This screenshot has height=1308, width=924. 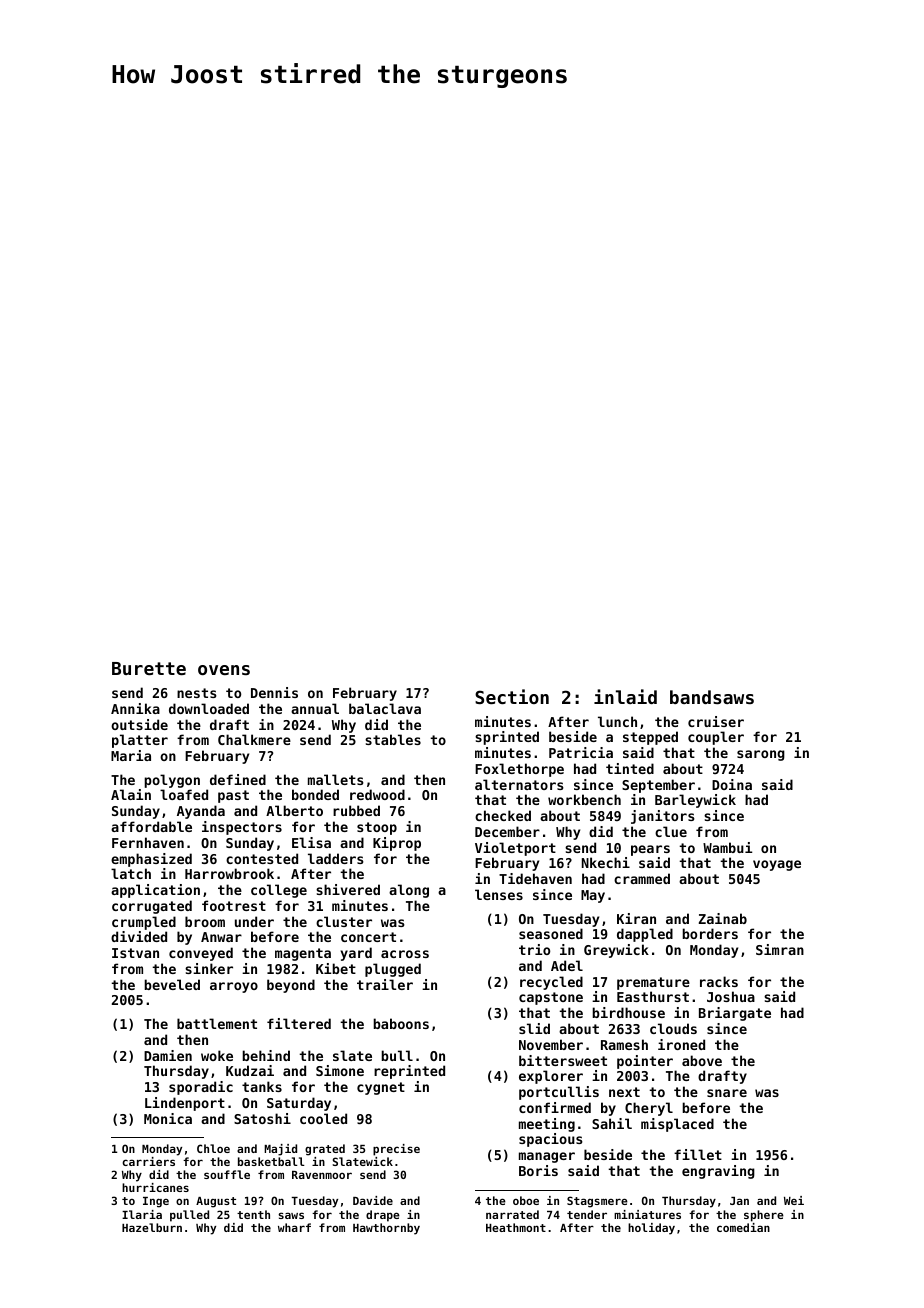 What do you see at coordinates (149, 668) in the screenshot?
I see `Burette` at bounding box center [149, 668].
